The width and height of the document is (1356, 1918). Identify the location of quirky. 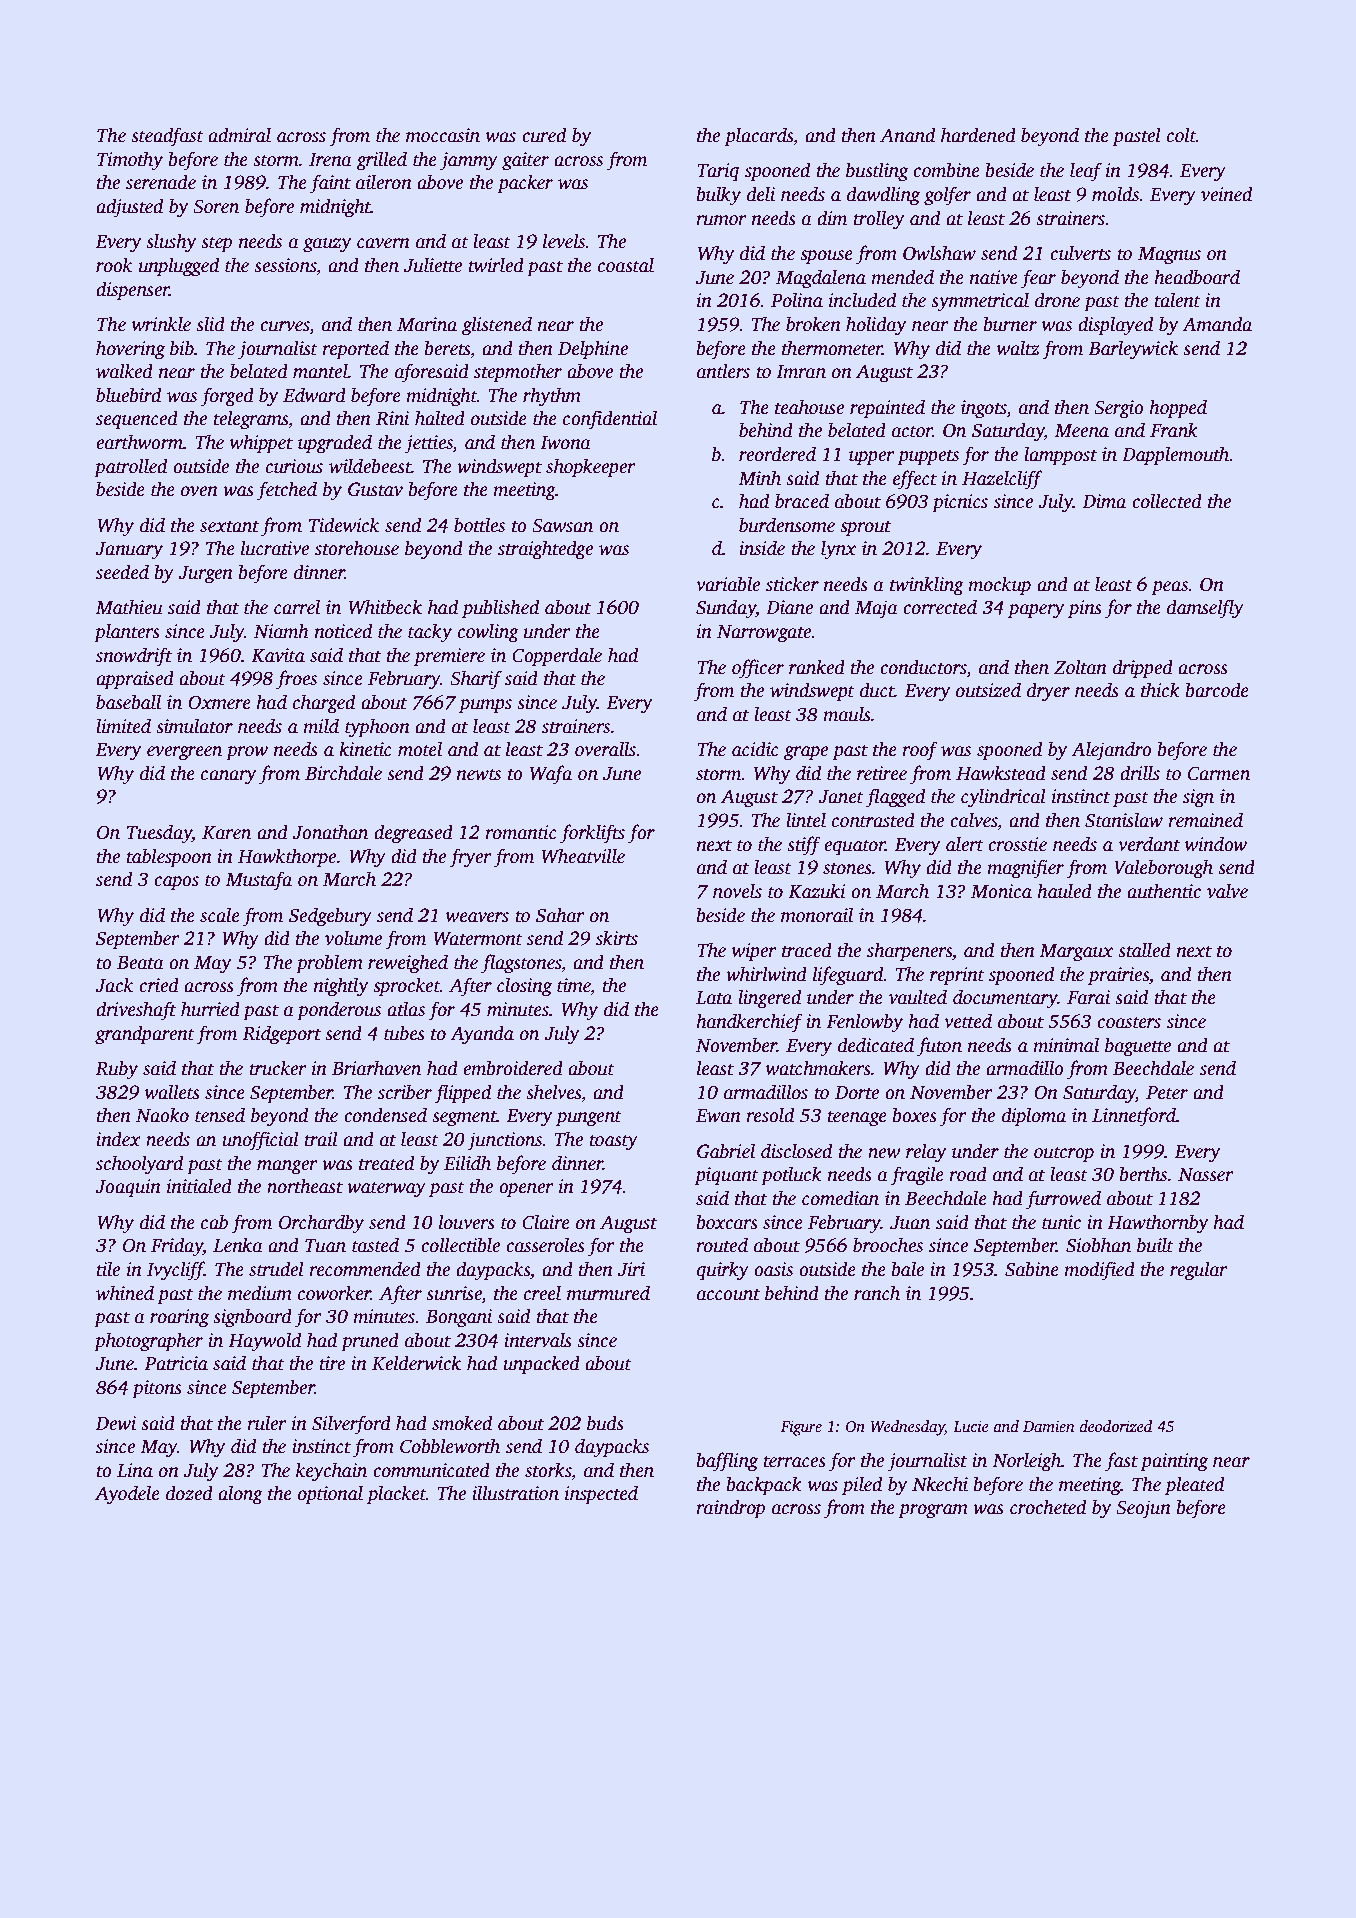
(723, 1271).
